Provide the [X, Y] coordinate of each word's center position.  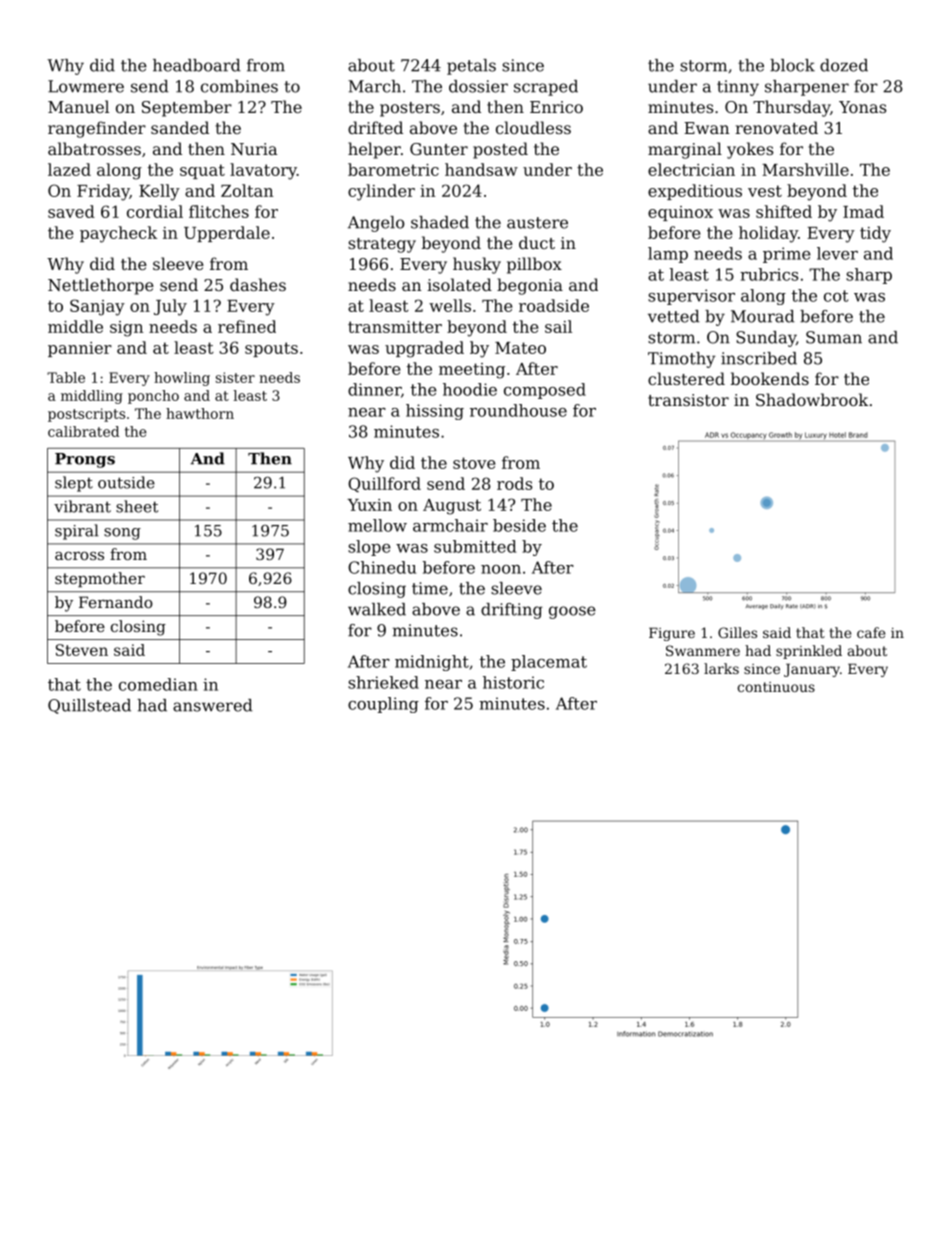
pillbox [534, 265]
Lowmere [86, 86]
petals [471, 67]
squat [202, 171]
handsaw [481, 169]
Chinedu [382, 567]
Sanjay [97, 307]
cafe [871, 632]
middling [92, 397]
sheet [137, 506]
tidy [875, 234]
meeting [472, 371]
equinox [680, 213]
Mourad [763, 316]
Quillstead [89, 706]
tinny [738, 88]
